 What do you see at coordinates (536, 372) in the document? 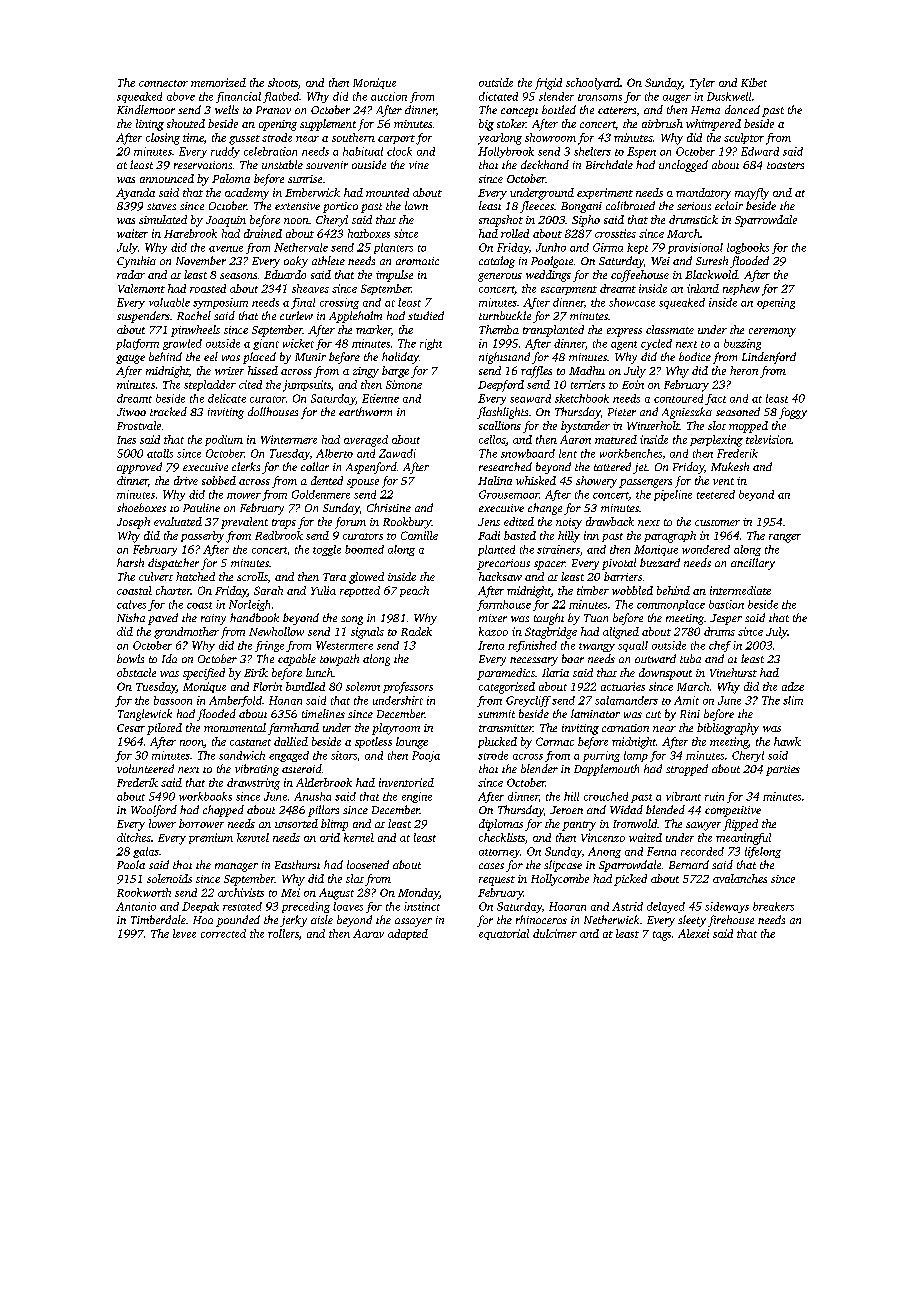
I see `raffles` at bounding box center [536, 372].
